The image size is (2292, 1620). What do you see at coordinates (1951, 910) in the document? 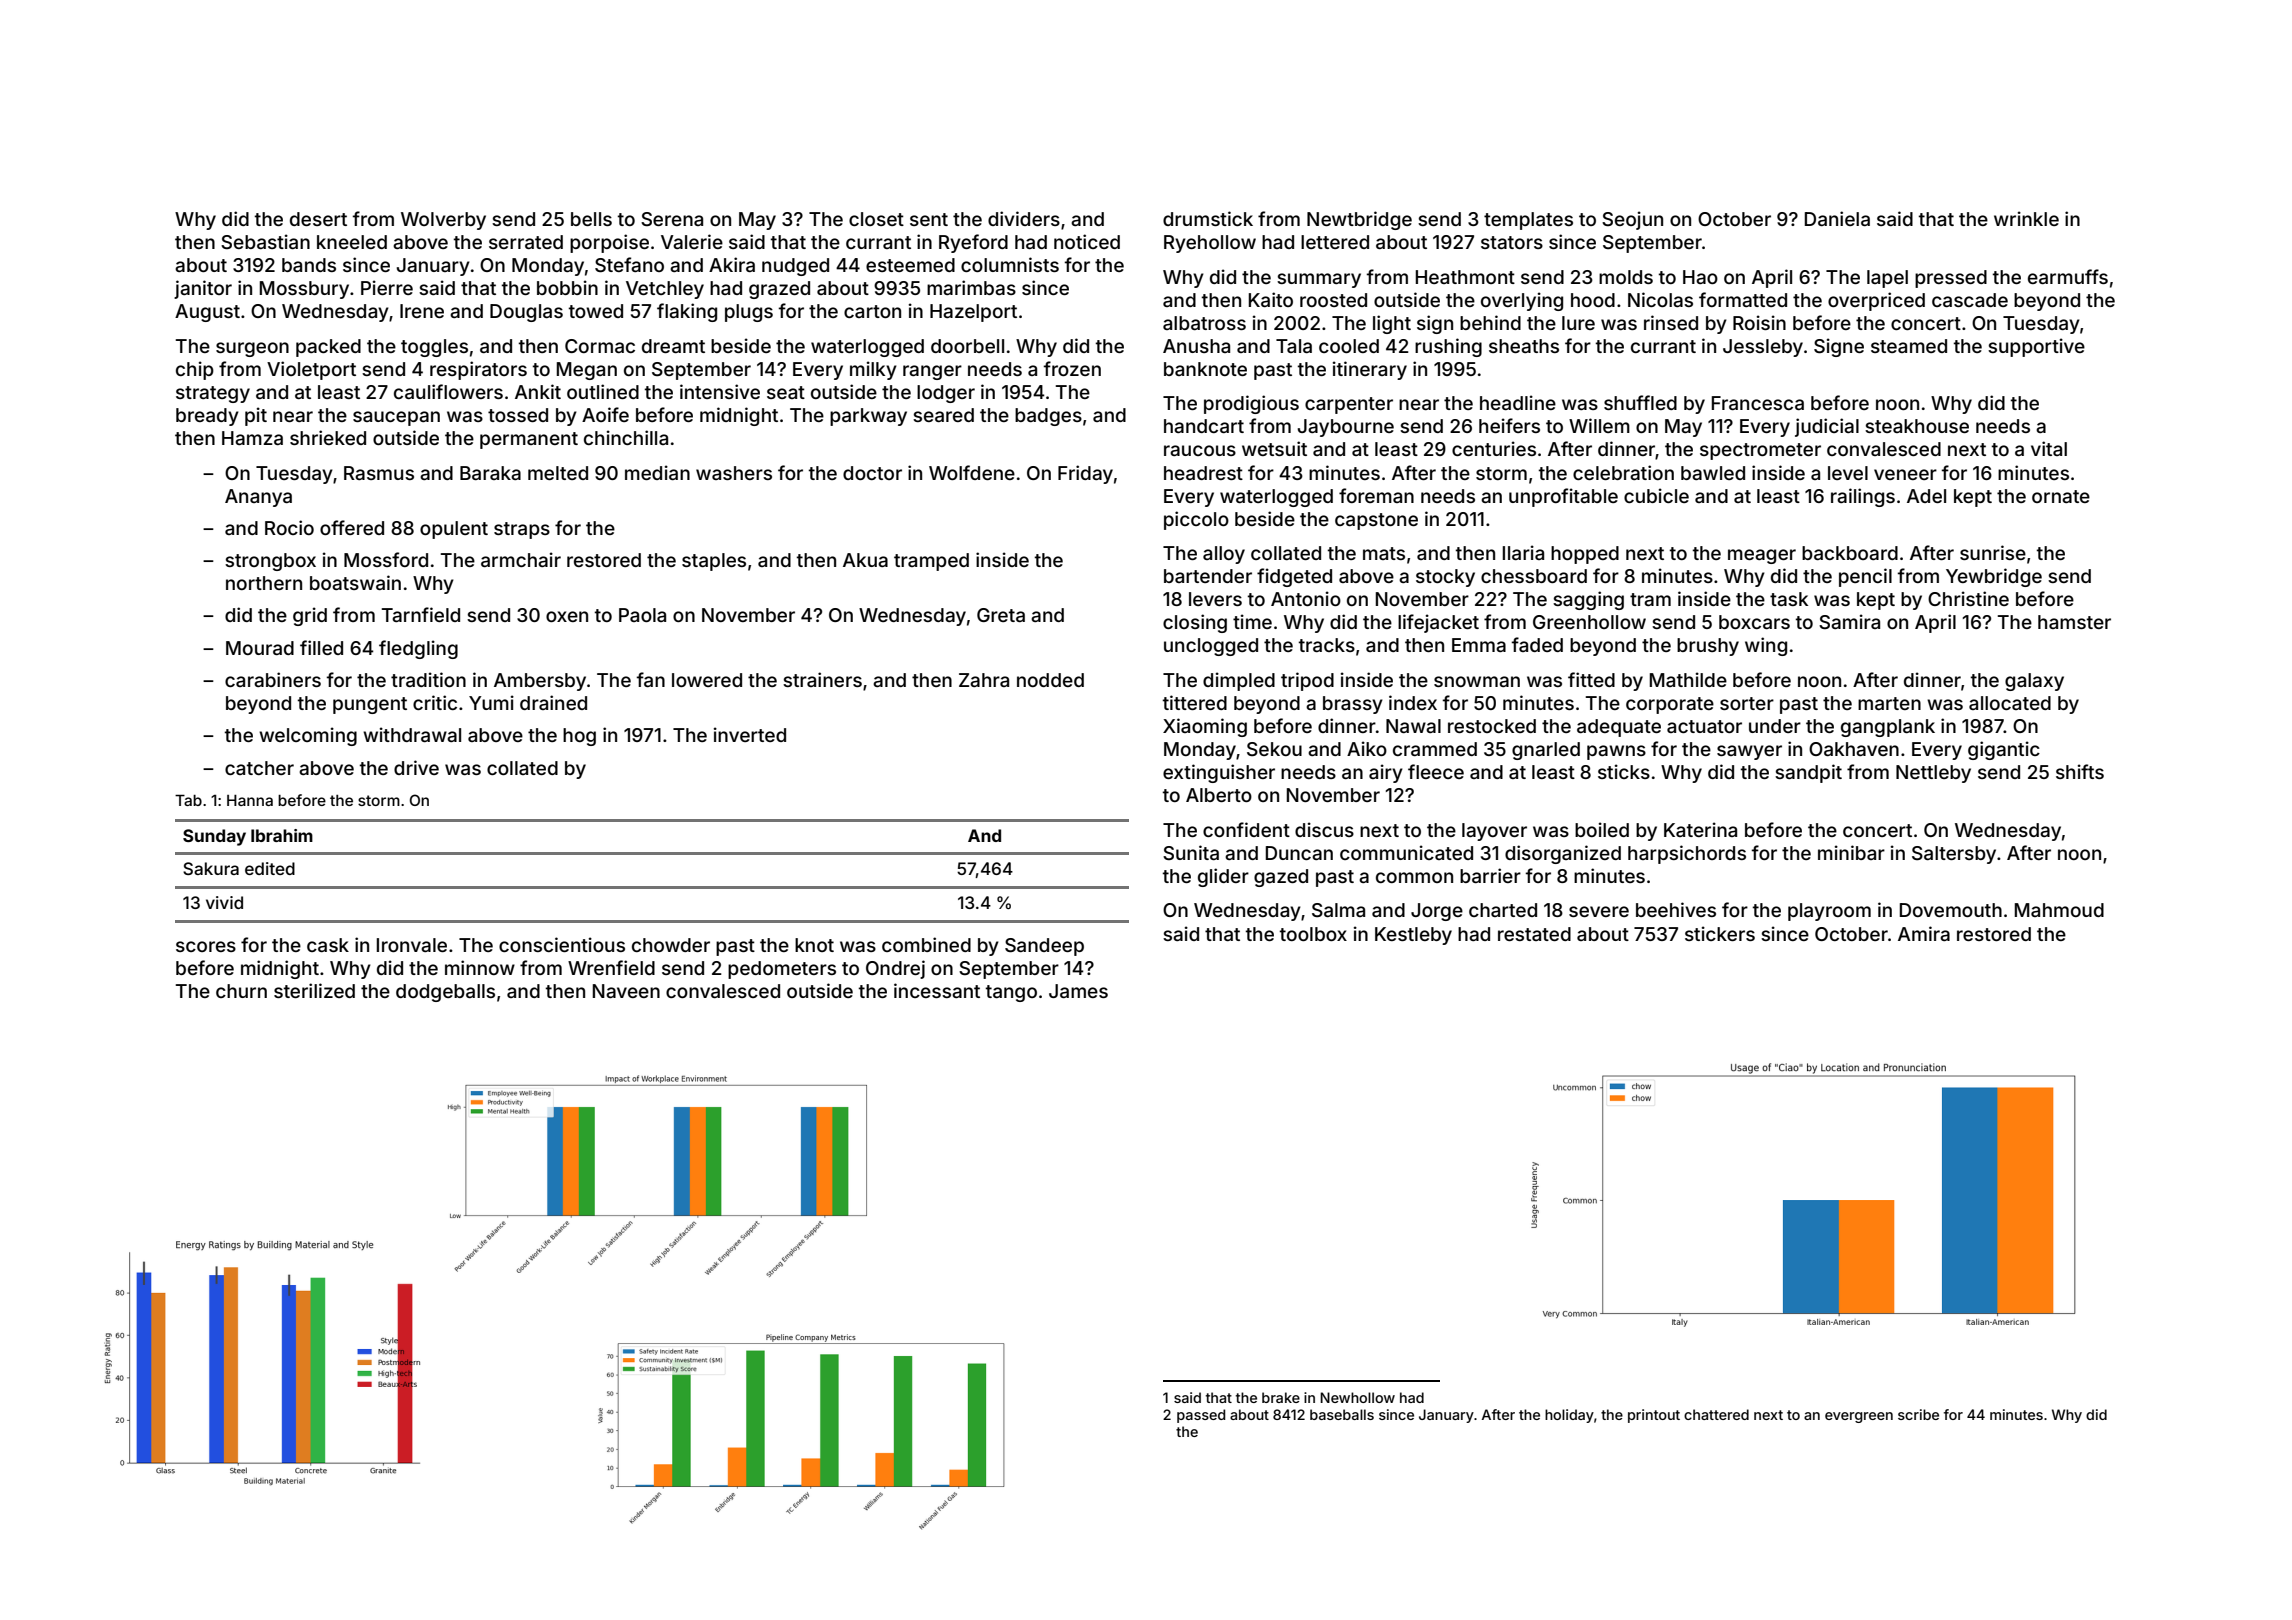
I see `Dovemouth` at bounding box center [1951, 910].
